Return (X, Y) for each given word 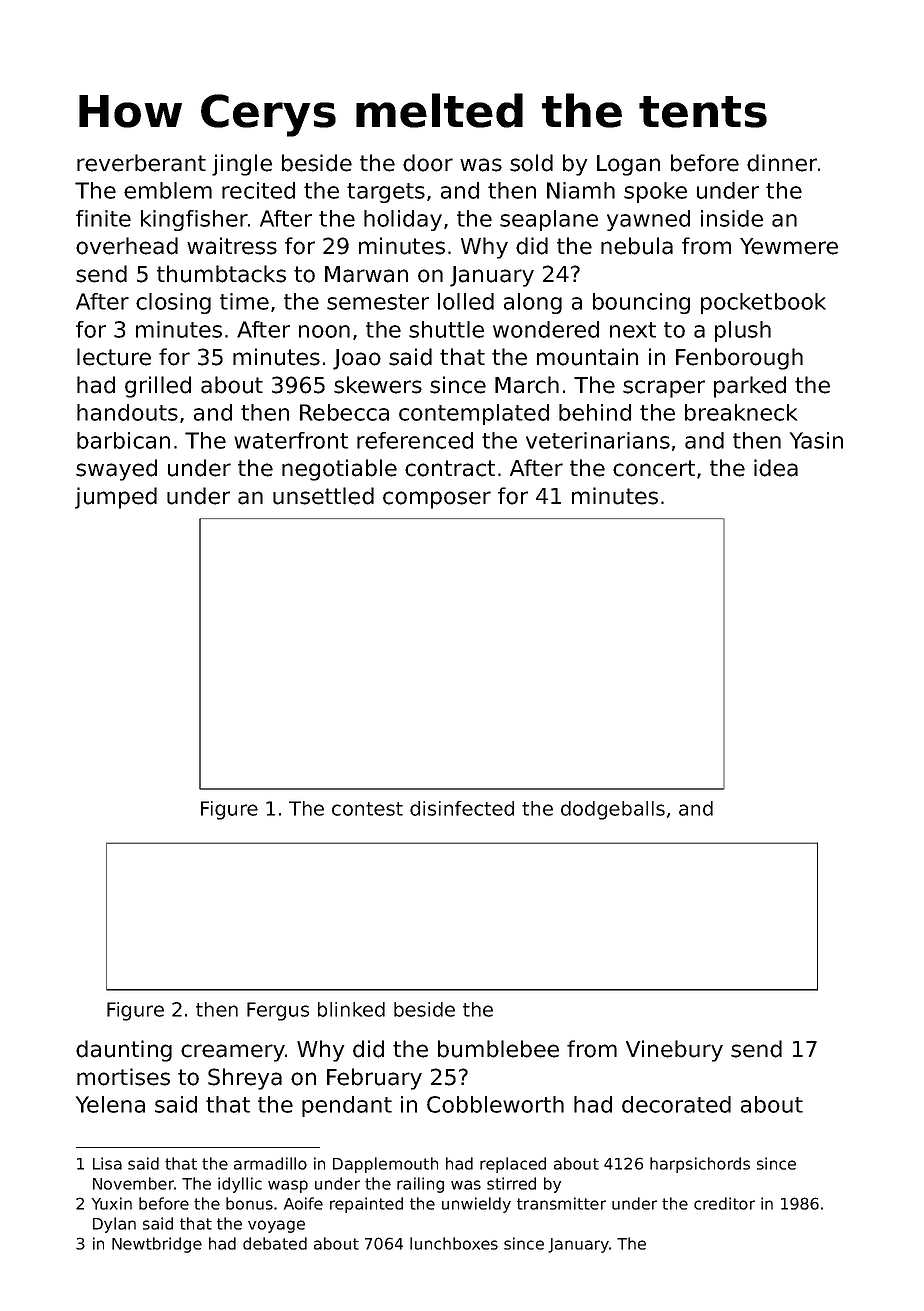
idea (776, 468)
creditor (724, 1203)
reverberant (141, 163)
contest (367, 809)
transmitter (561, 1203)
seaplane (549, 220)
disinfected (462, 808)
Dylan (114, 1225)
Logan (628, 165)
